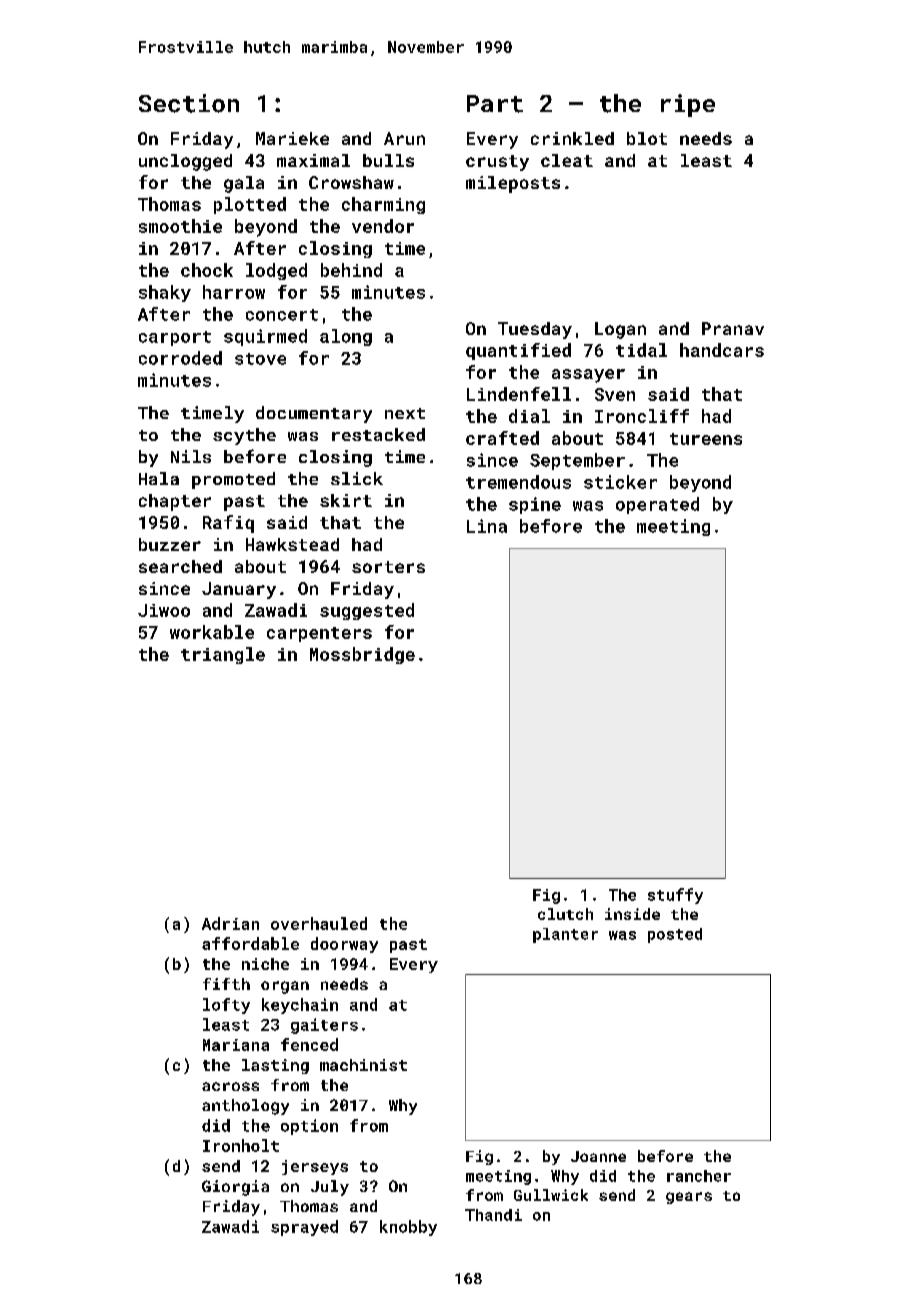  Describe the element at coordinates (404, 138) in the screenshot. I see `Arun` at that location.
